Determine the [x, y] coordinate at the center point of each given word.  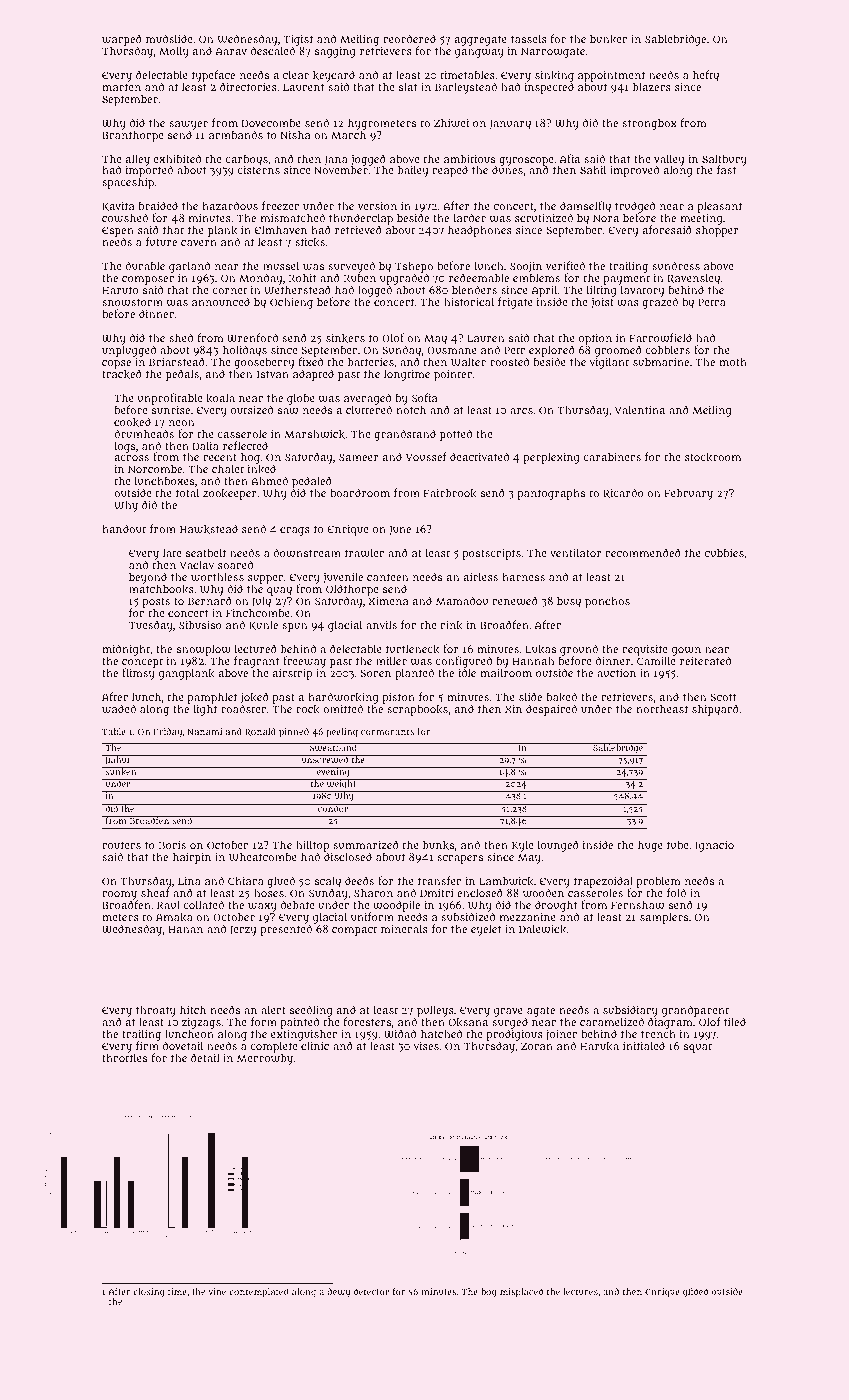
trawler [364, 553]
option [595, 339]
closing [149, 1292]
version [377, 206]
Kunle [263, 625]
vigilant [609, 363]
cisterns [258, 170]
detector [371, 1291]
